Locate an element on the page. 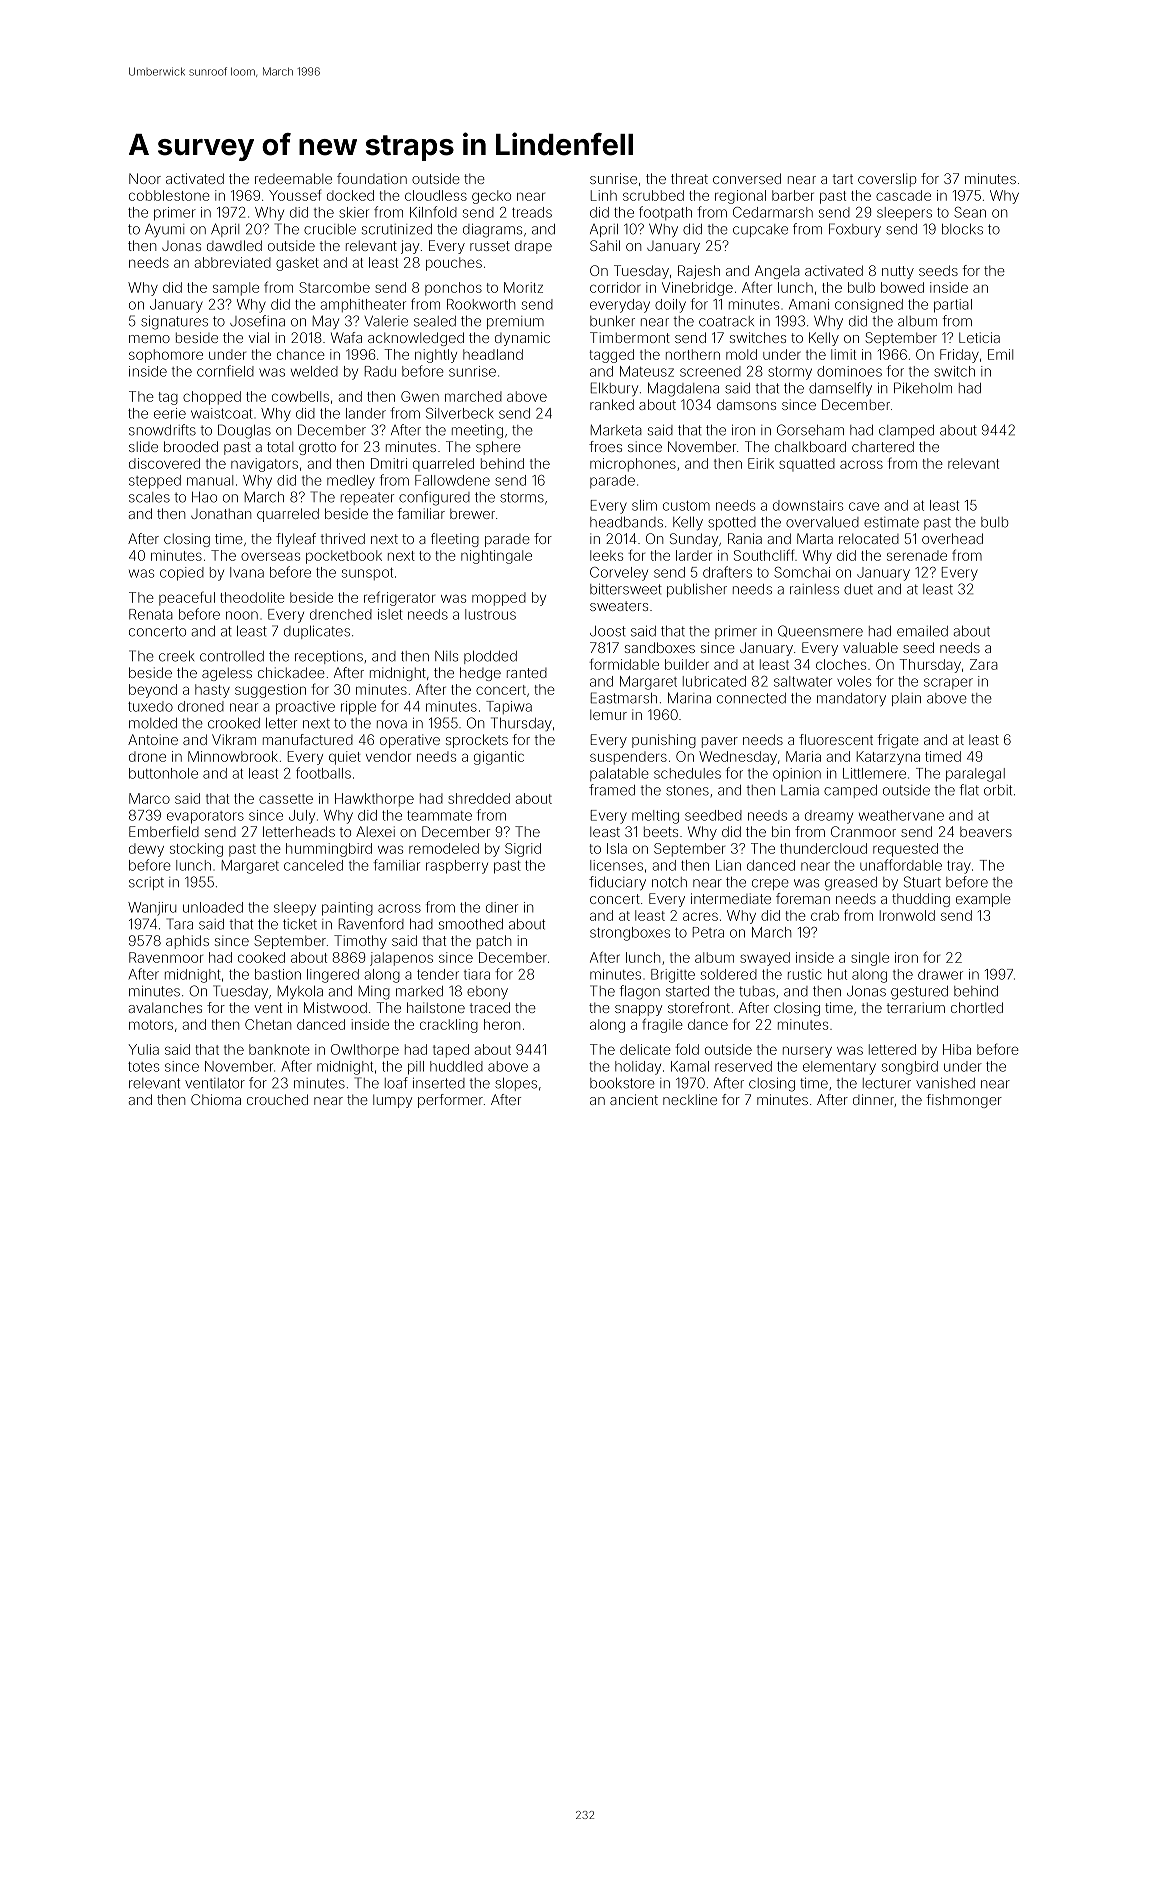  lemur is located at coordinates (608, 714).
